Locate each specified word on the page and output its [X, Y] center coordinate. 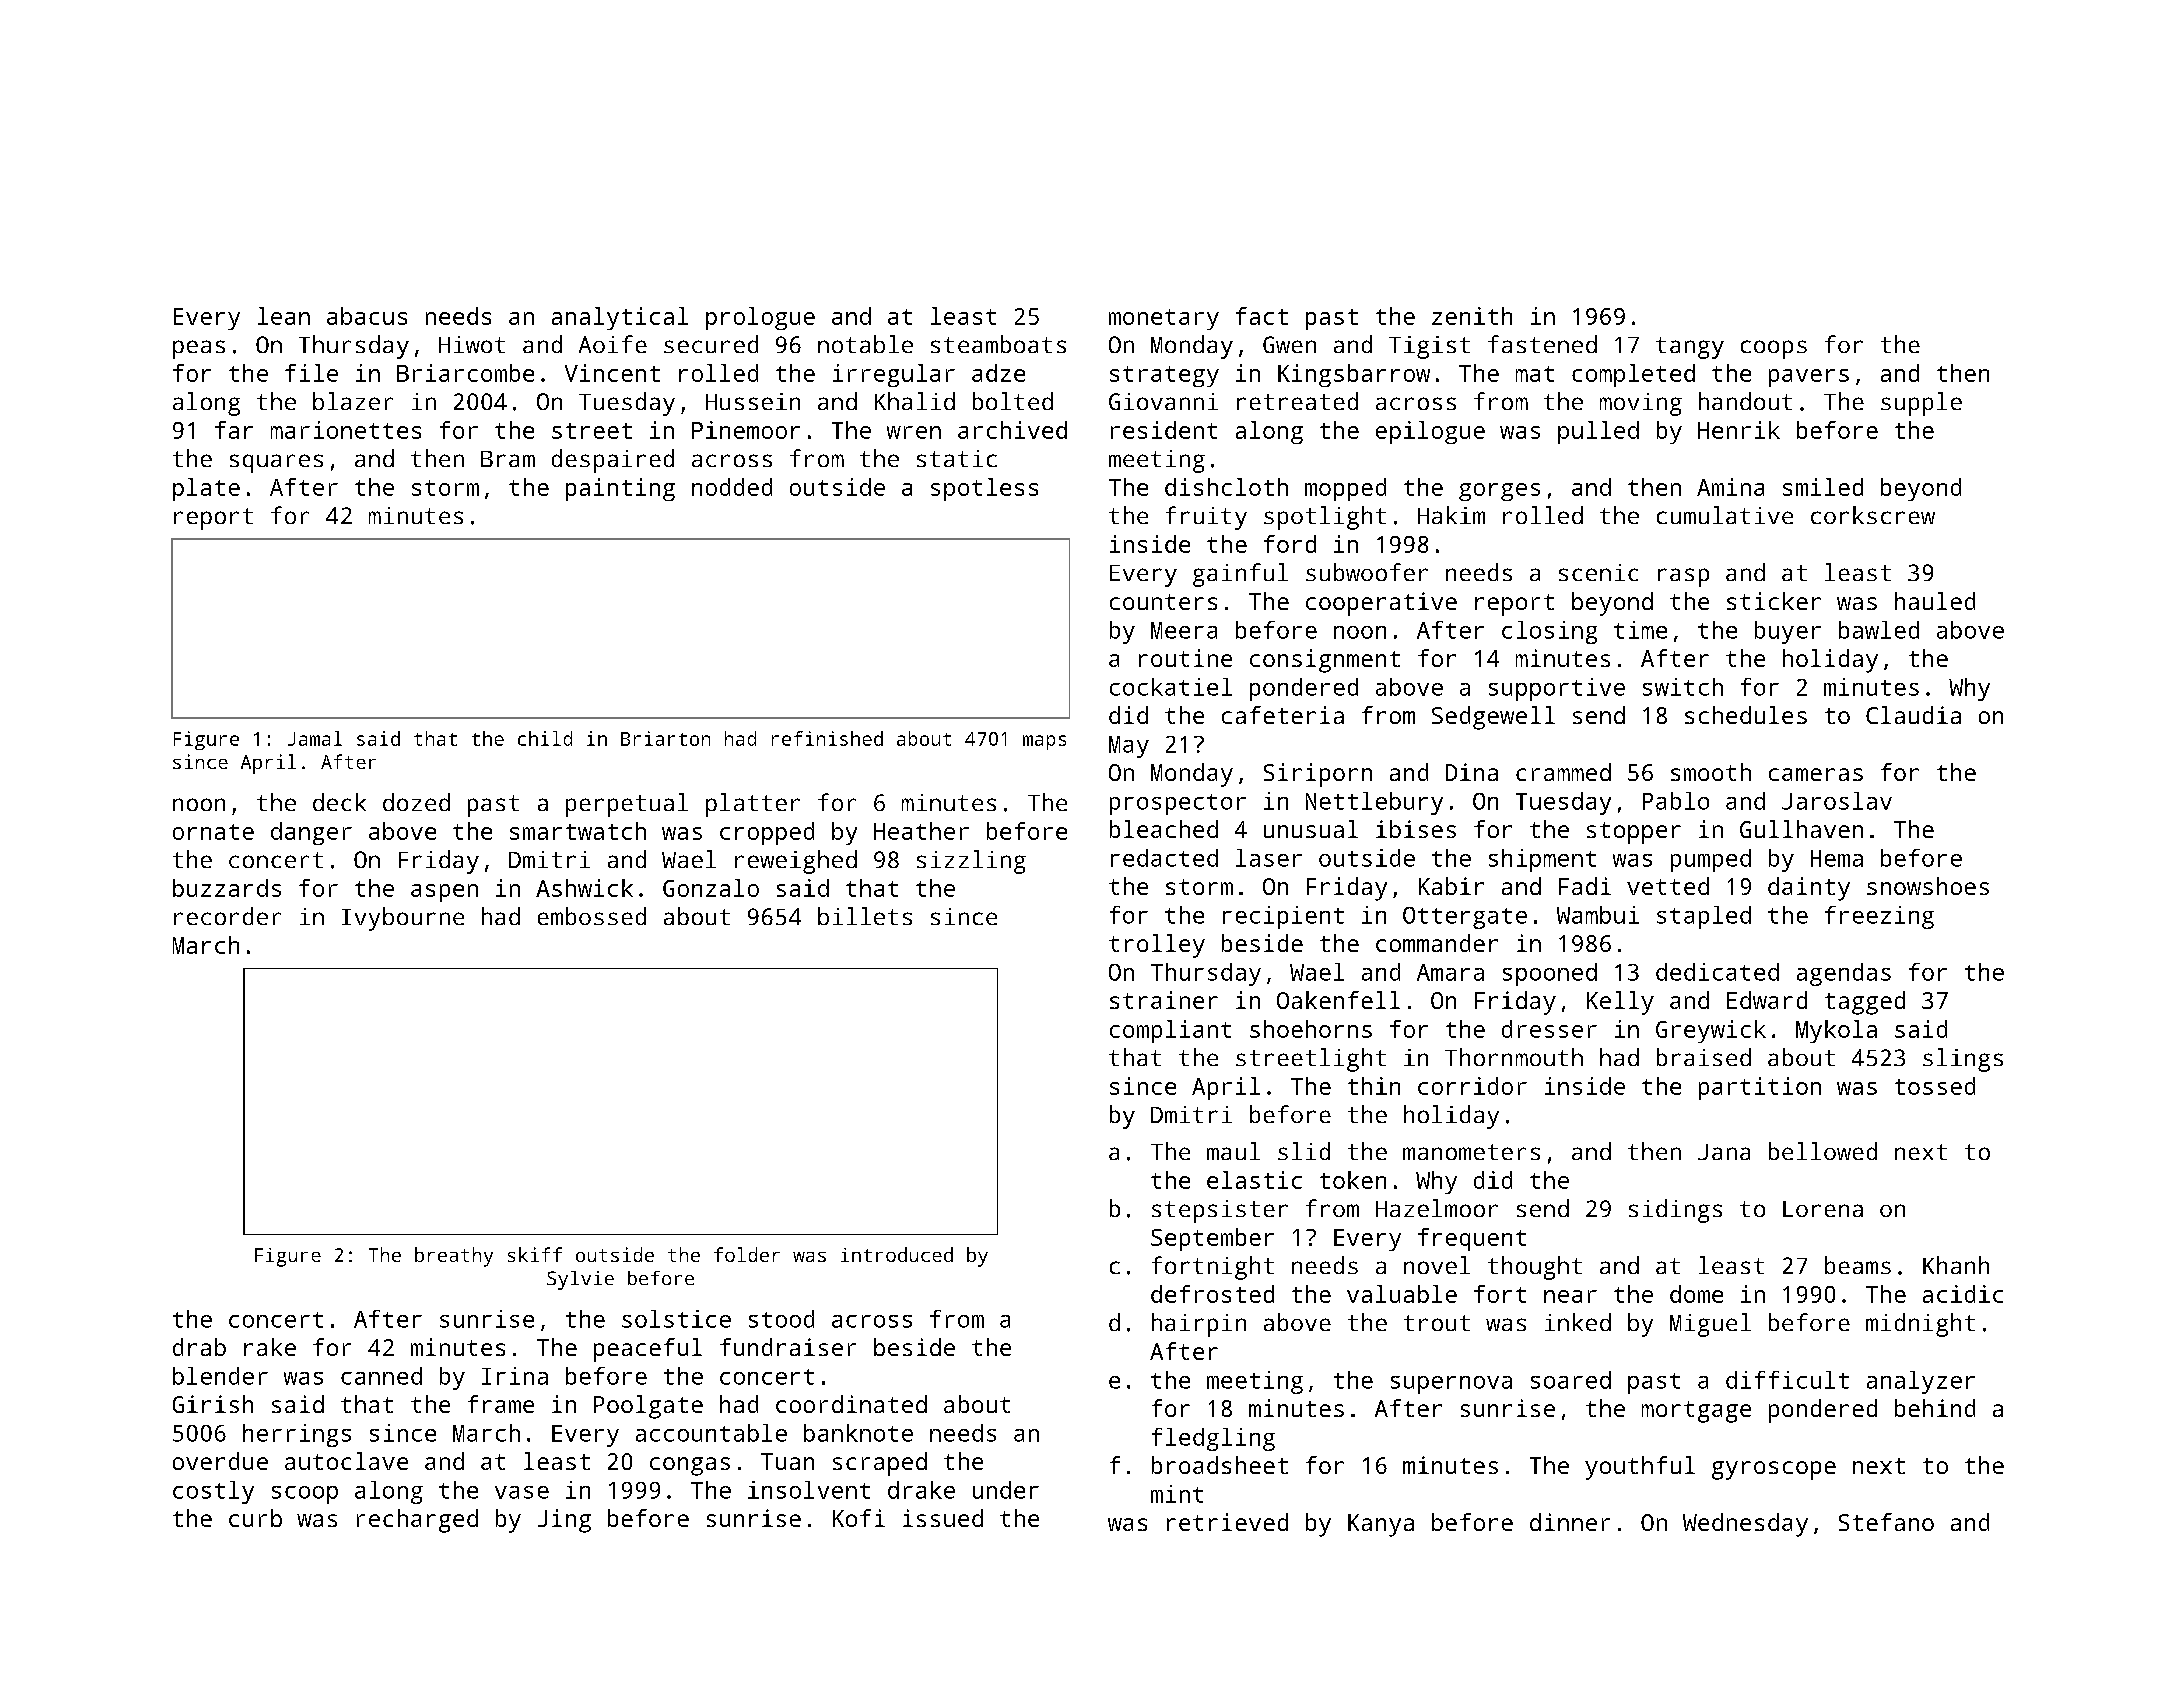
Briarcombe [465, 373]
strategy [1164, 376]
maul [1233, 1151]
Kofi [859, 1518]
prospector [1178, 804]
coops [1774, 349]
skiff [535, 1254]
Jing [564, 1521]
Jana [1724, 1152]
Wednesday [1745, 1525]
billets [865, 916]
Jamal [315, 738]
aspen [444, 893]
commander [1437, 943]
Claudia [1913, 715]
